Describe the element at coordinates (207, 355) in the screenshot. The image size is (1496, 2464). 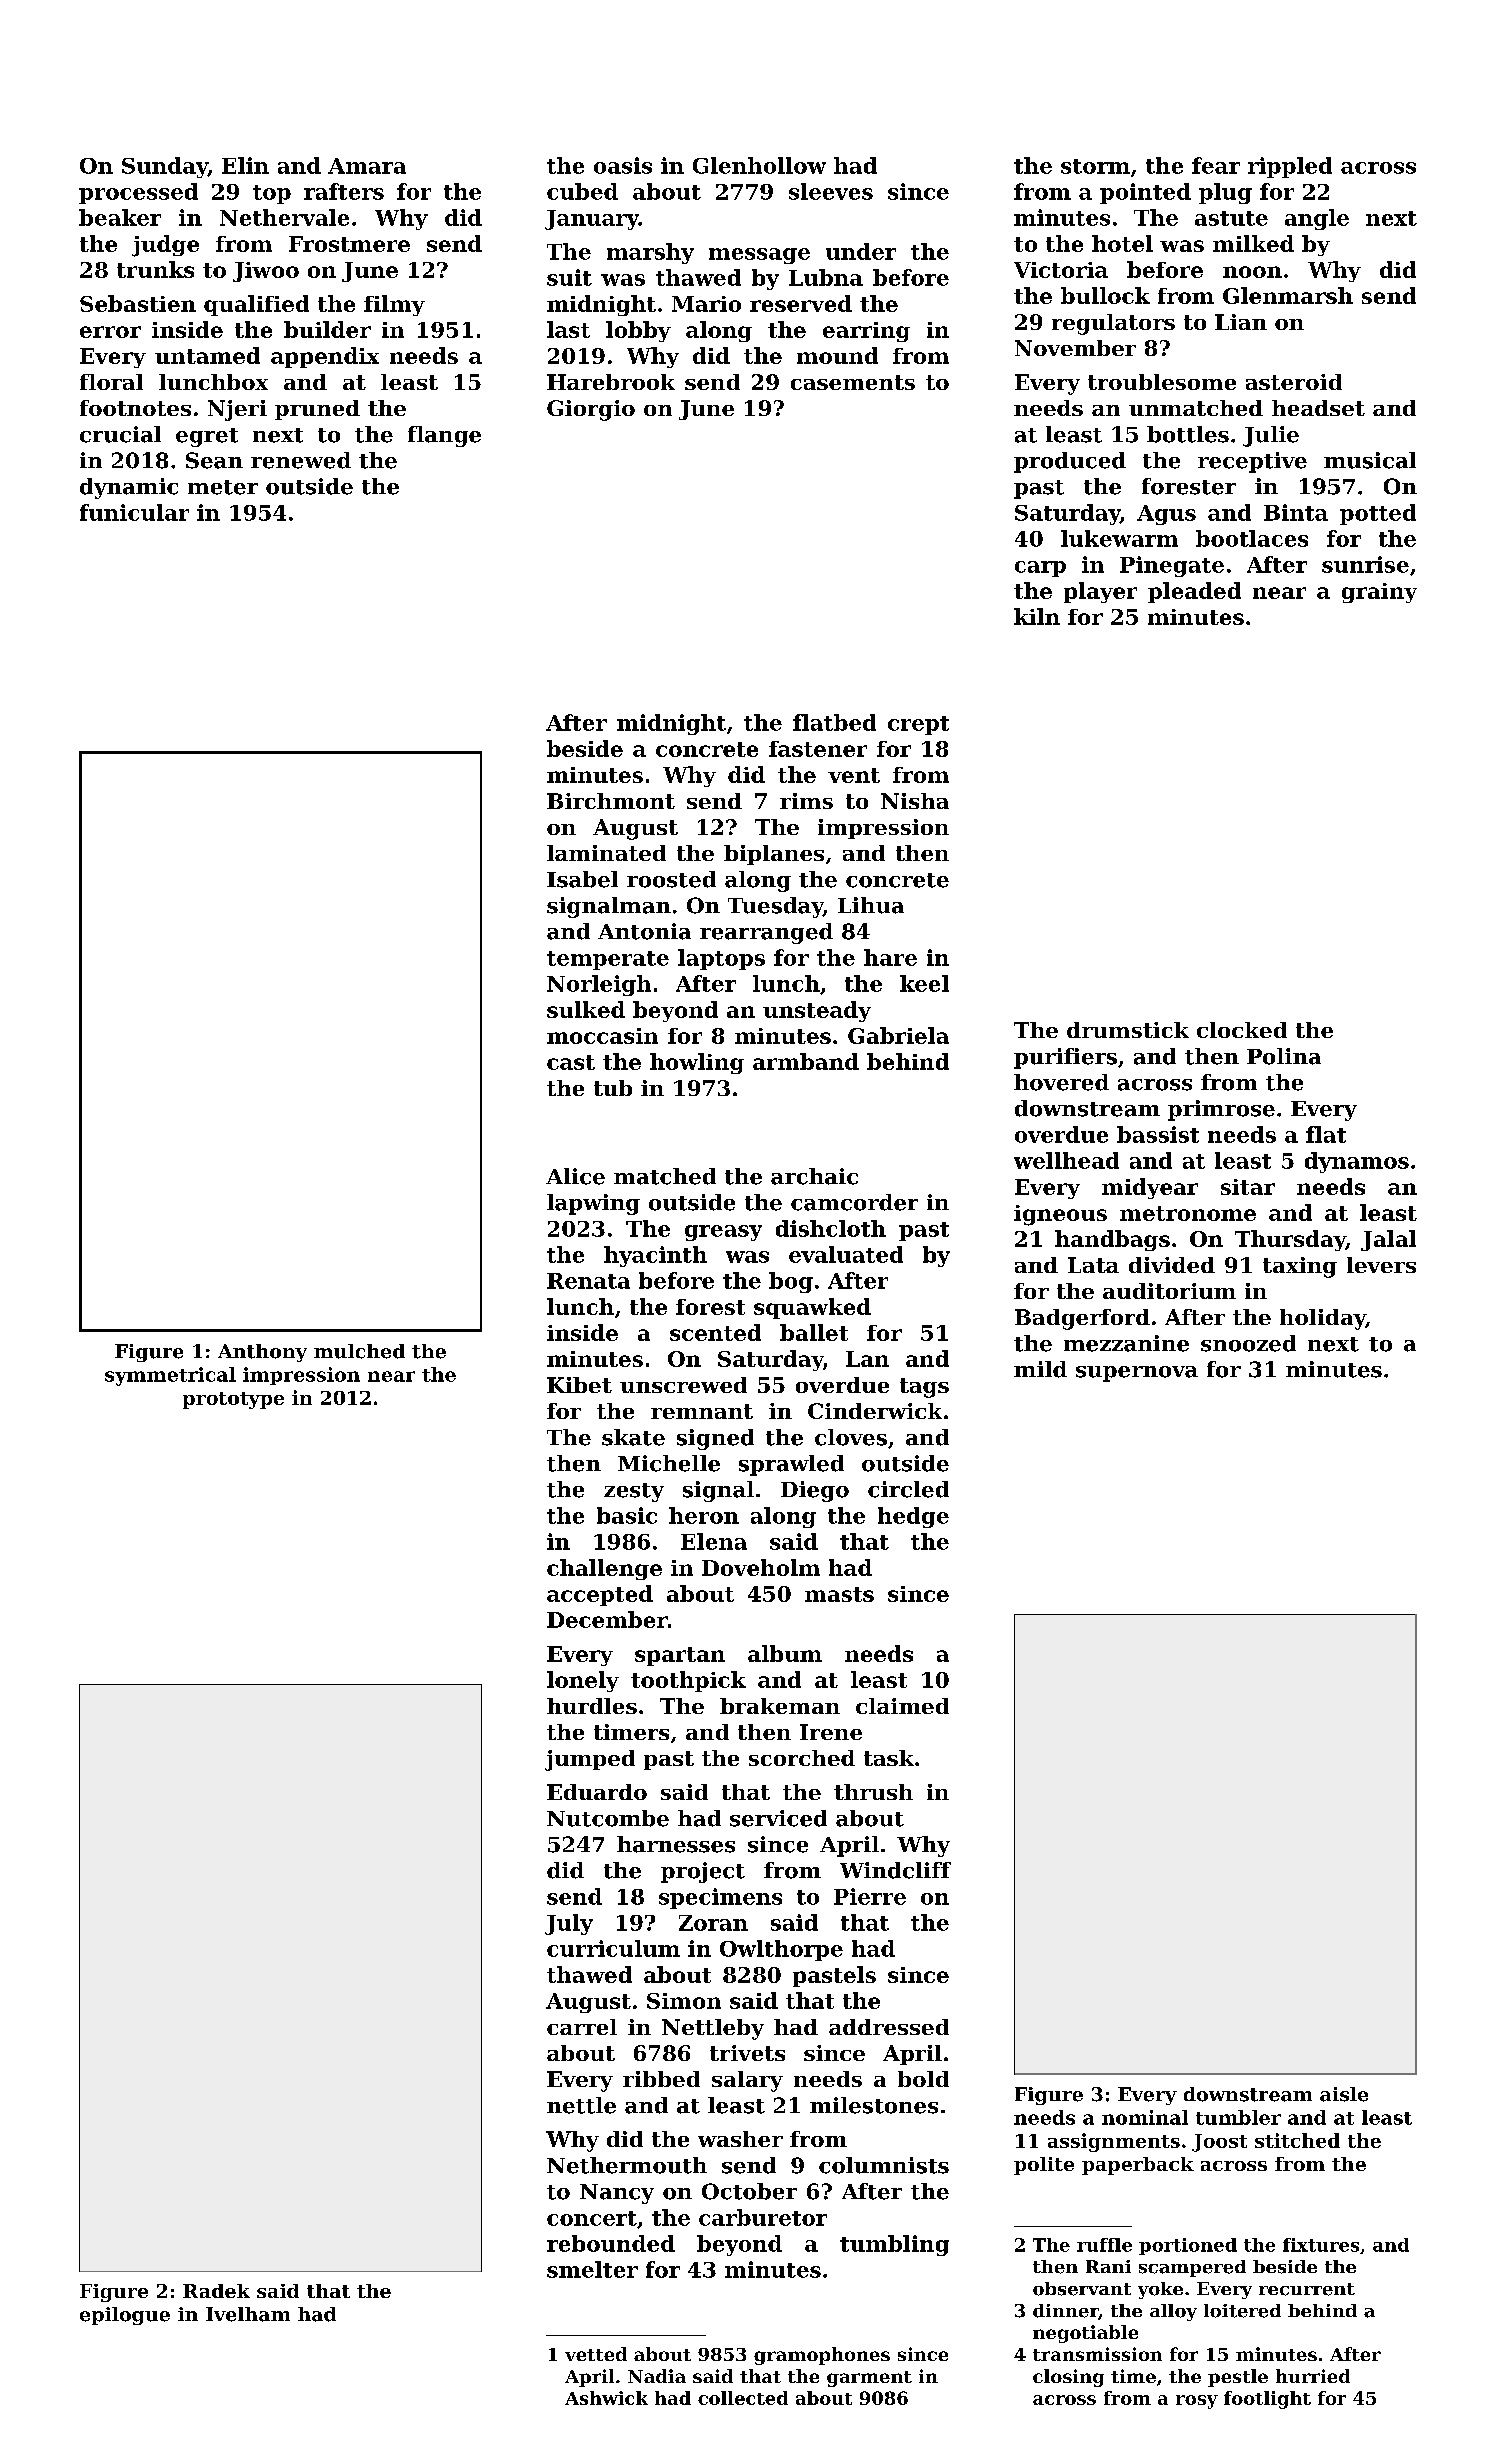
I see `untamed` at that location.
